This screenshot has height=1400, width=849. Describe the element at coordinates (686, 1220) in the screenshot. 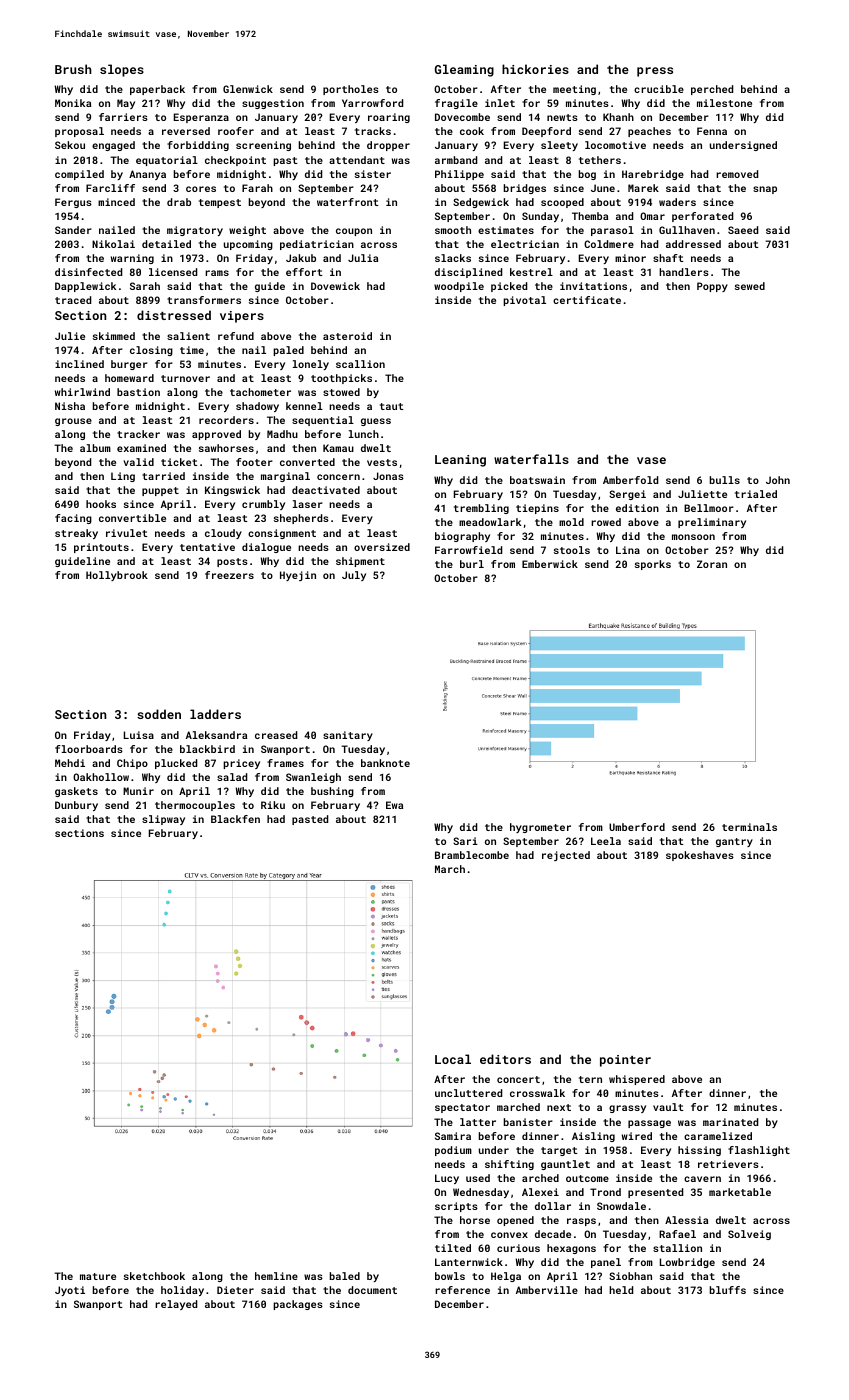

I see `Alessia` at that location.
